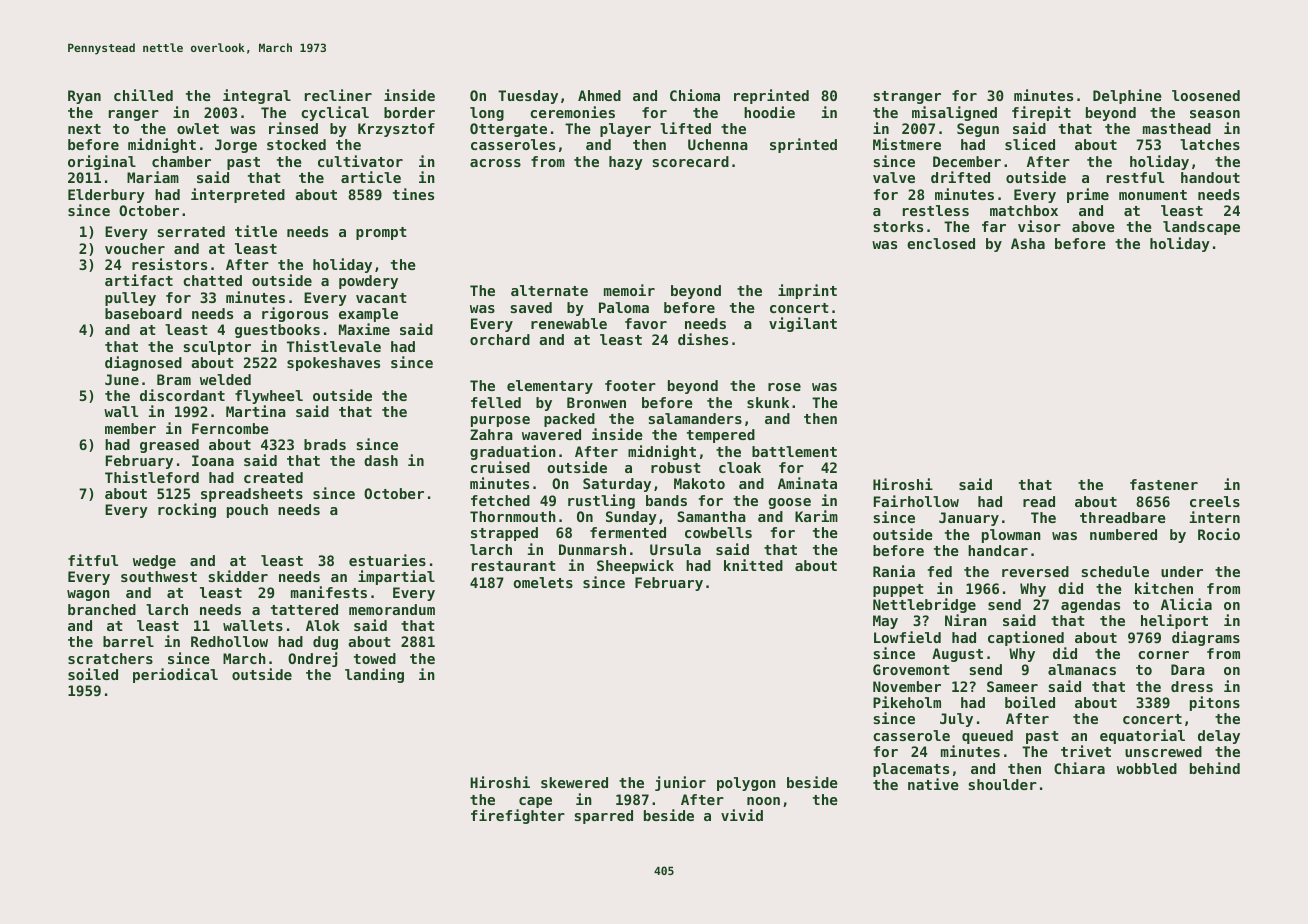 Image resolution: width=1308 pixels, height=924 pixels. I want to click on sprinted, so click(803, 145).
